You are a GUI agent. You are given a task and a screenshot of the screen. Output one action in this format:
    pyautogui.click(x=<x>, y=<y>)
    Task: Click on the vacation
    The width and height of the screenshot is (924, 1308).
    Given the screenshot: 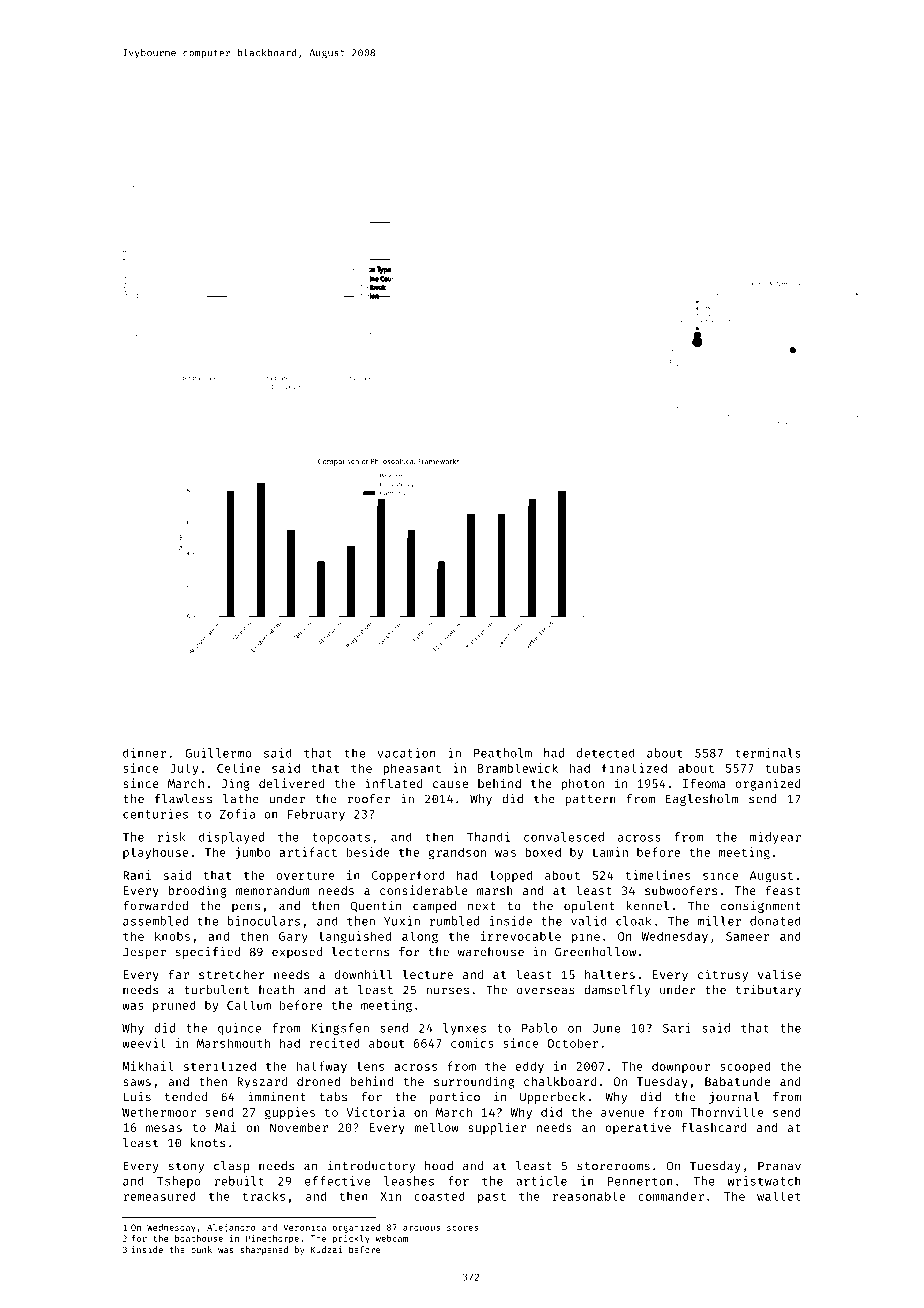 What is the action you would take?
    pyautogui.click(x=406, y=753)
